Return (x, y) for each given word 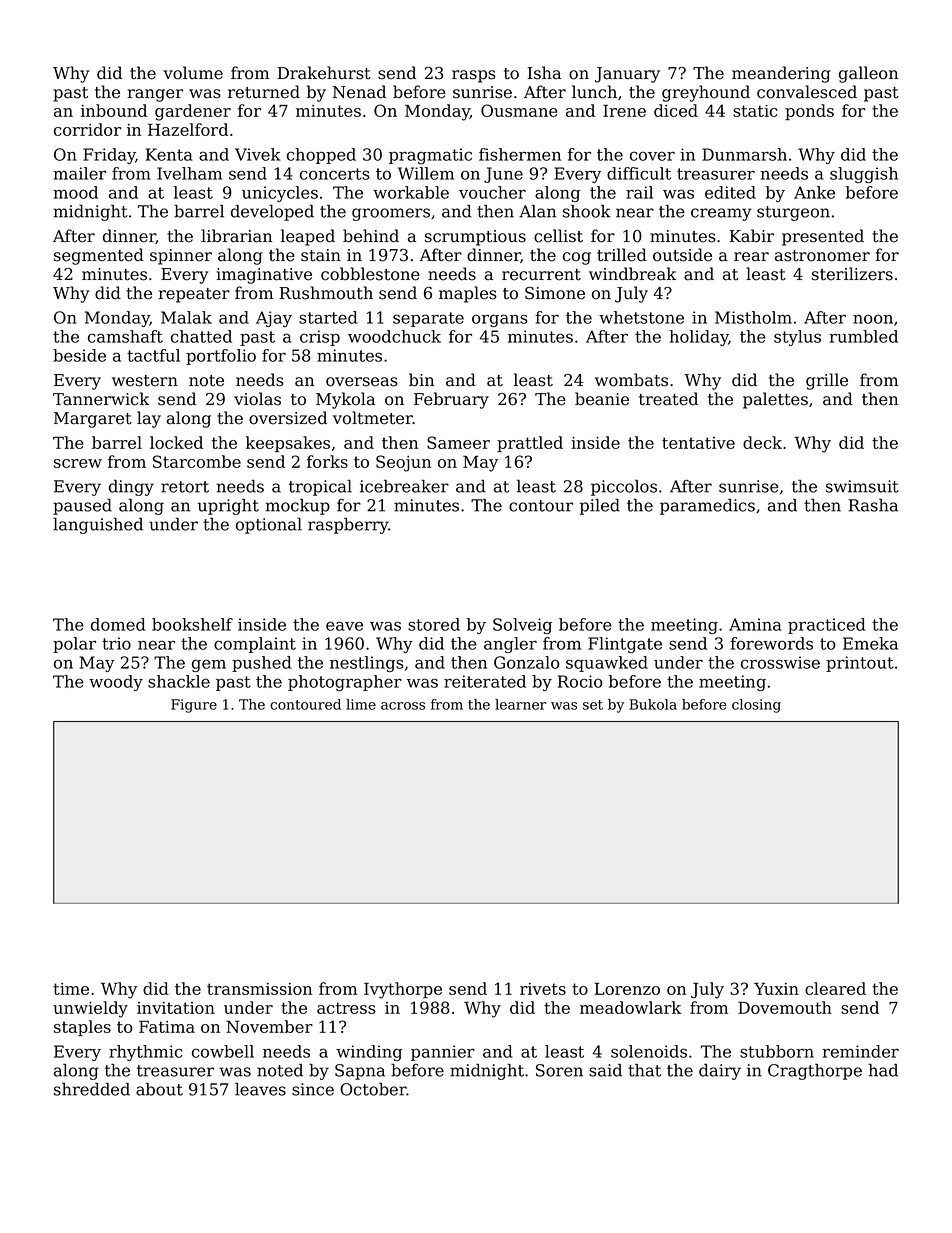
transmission (259, 989)
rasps (474, 76)
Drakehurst (324, 73)
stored (434, 624)
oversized (288, 418)
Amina (755, 624)
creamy (721, 214)
